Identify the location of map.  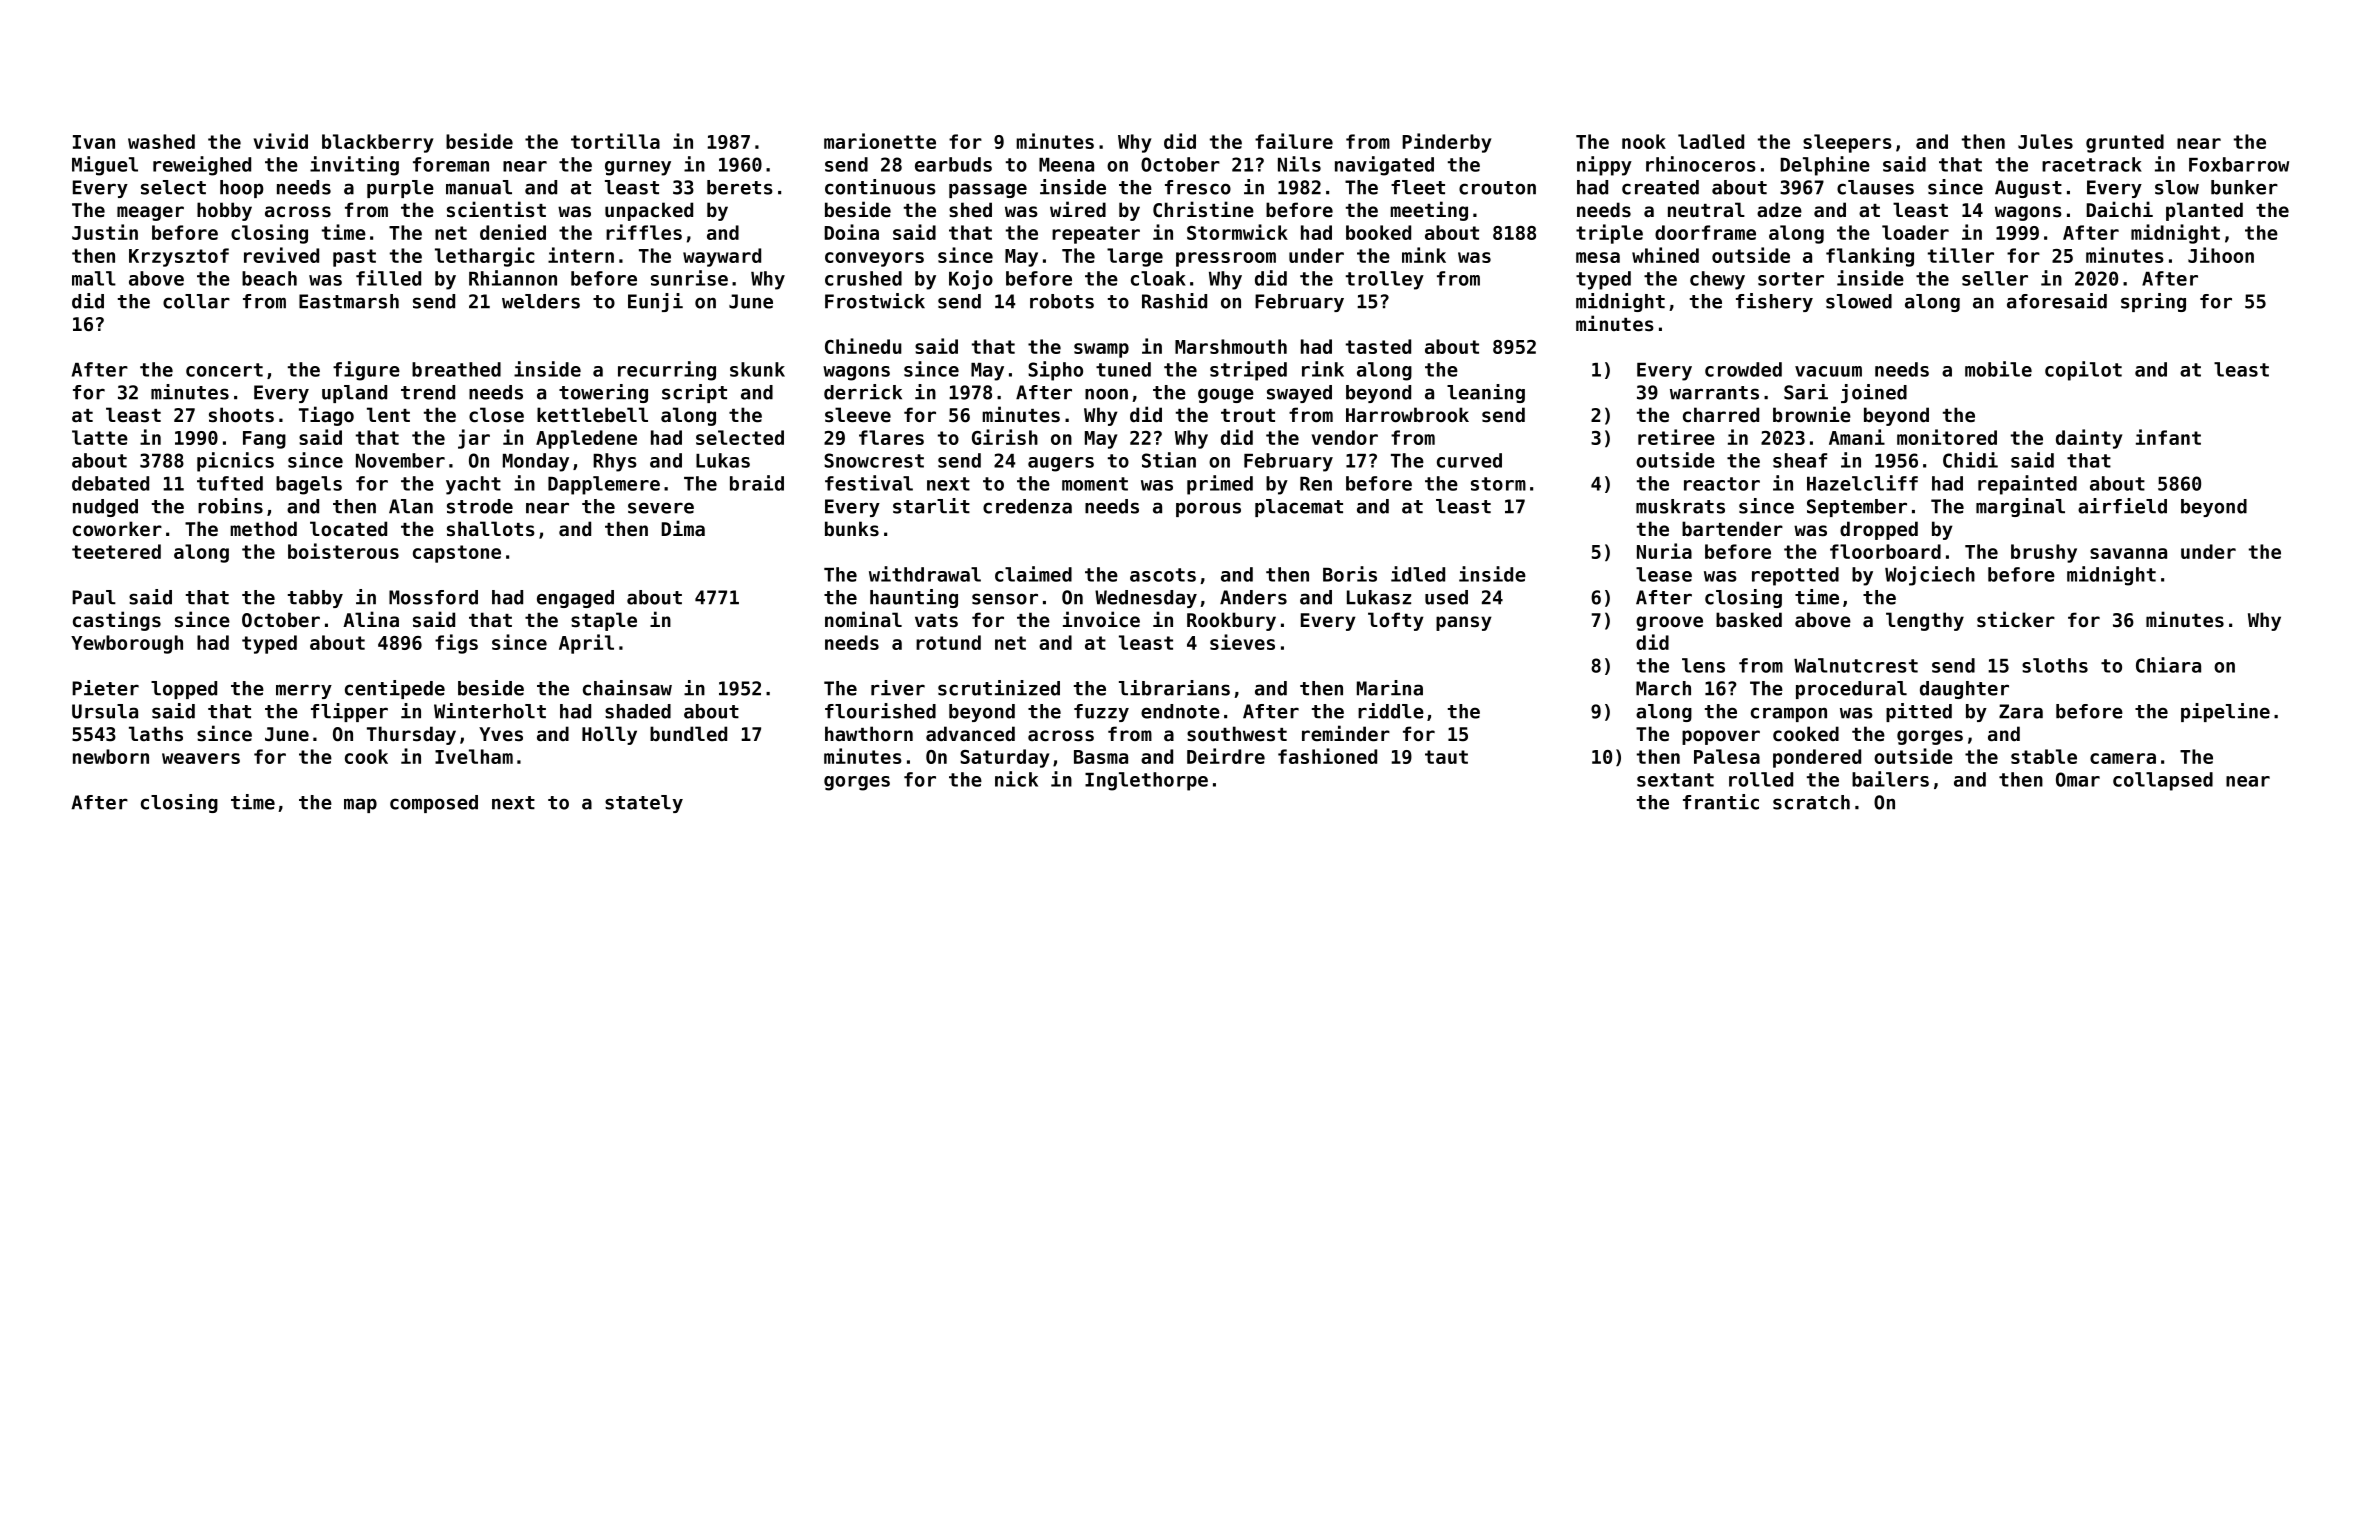
(360, 805).
